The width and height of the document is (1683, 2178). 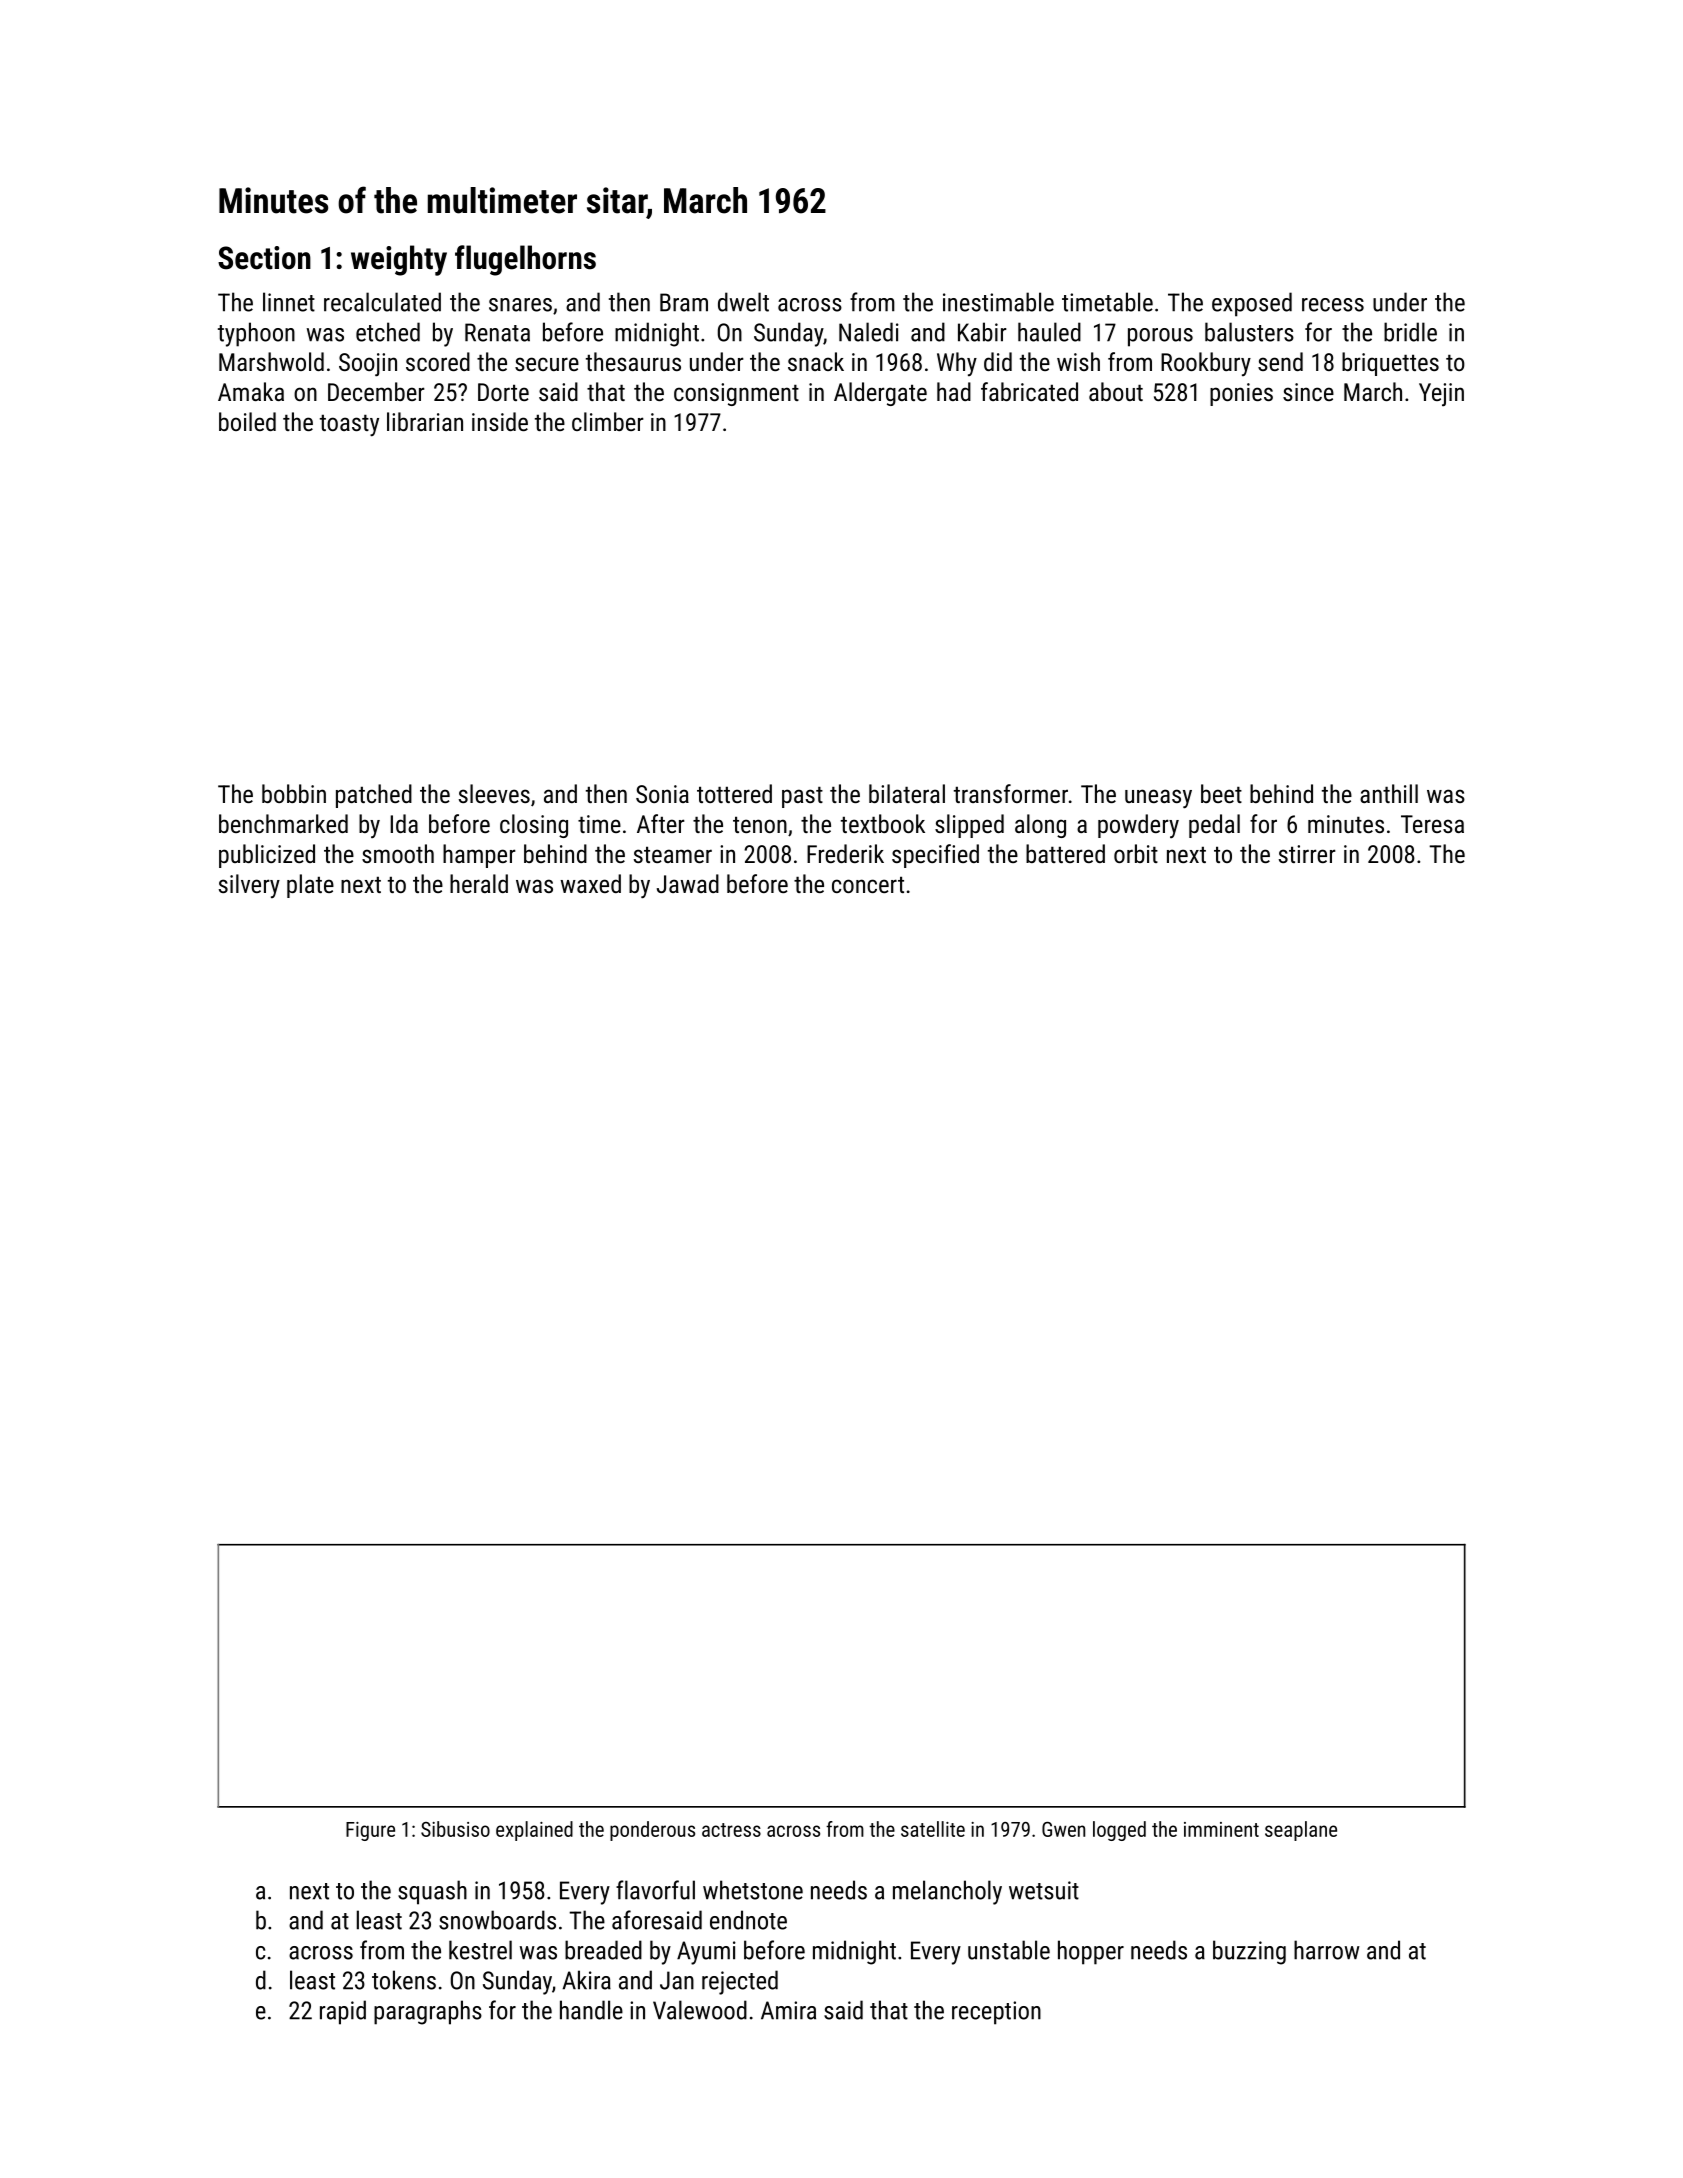 What do you see at coordinates (652, 1831) in the document?
I see `ponderous` at bounding box center [652, 1831].
